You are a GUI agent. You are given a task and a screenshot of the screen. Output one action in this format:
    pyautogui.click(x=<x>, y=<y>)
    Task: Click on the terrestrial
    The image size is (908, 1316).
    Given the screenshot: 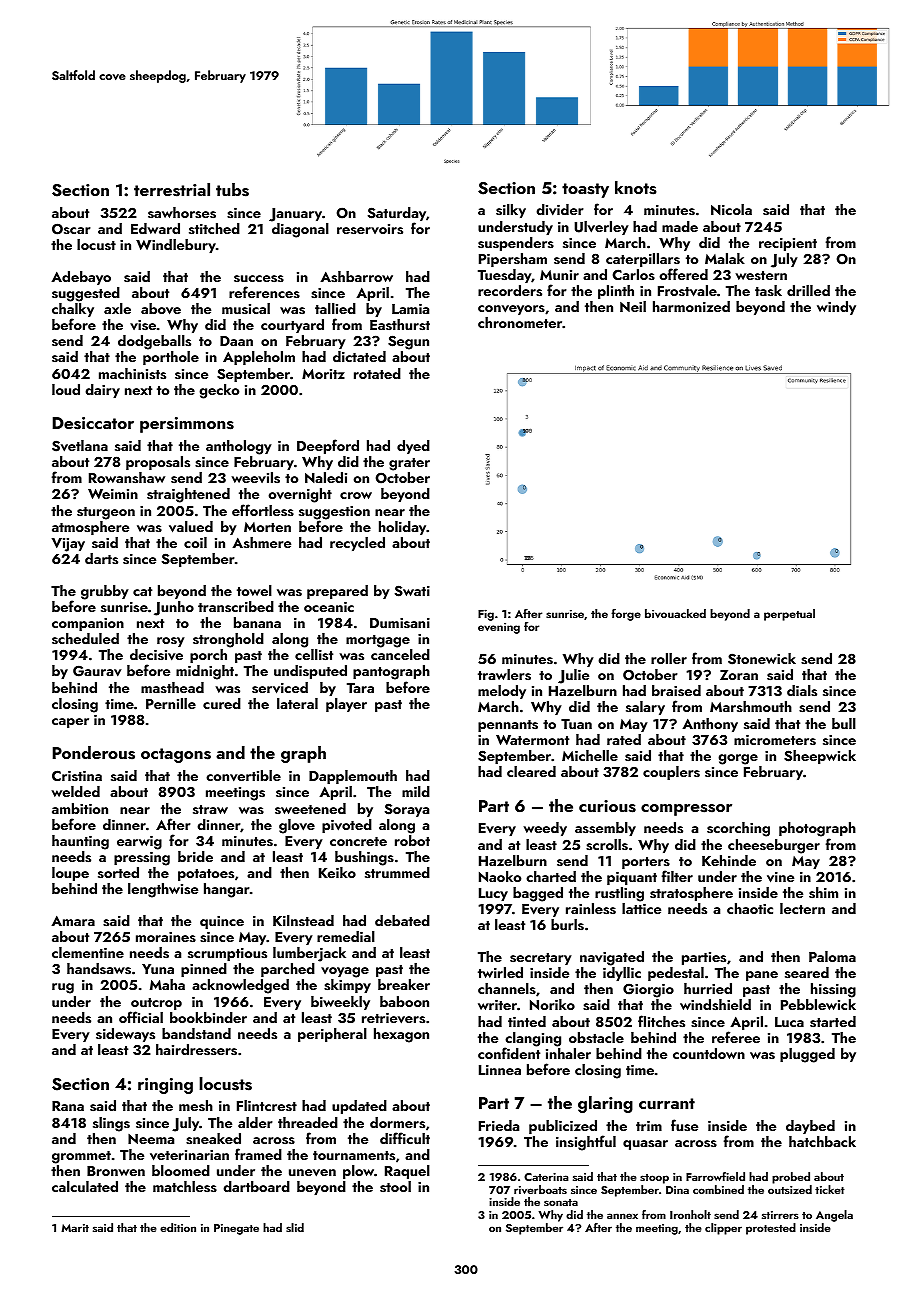 What is the action you would take?
    pyautogui.click(x=172, y=190)
